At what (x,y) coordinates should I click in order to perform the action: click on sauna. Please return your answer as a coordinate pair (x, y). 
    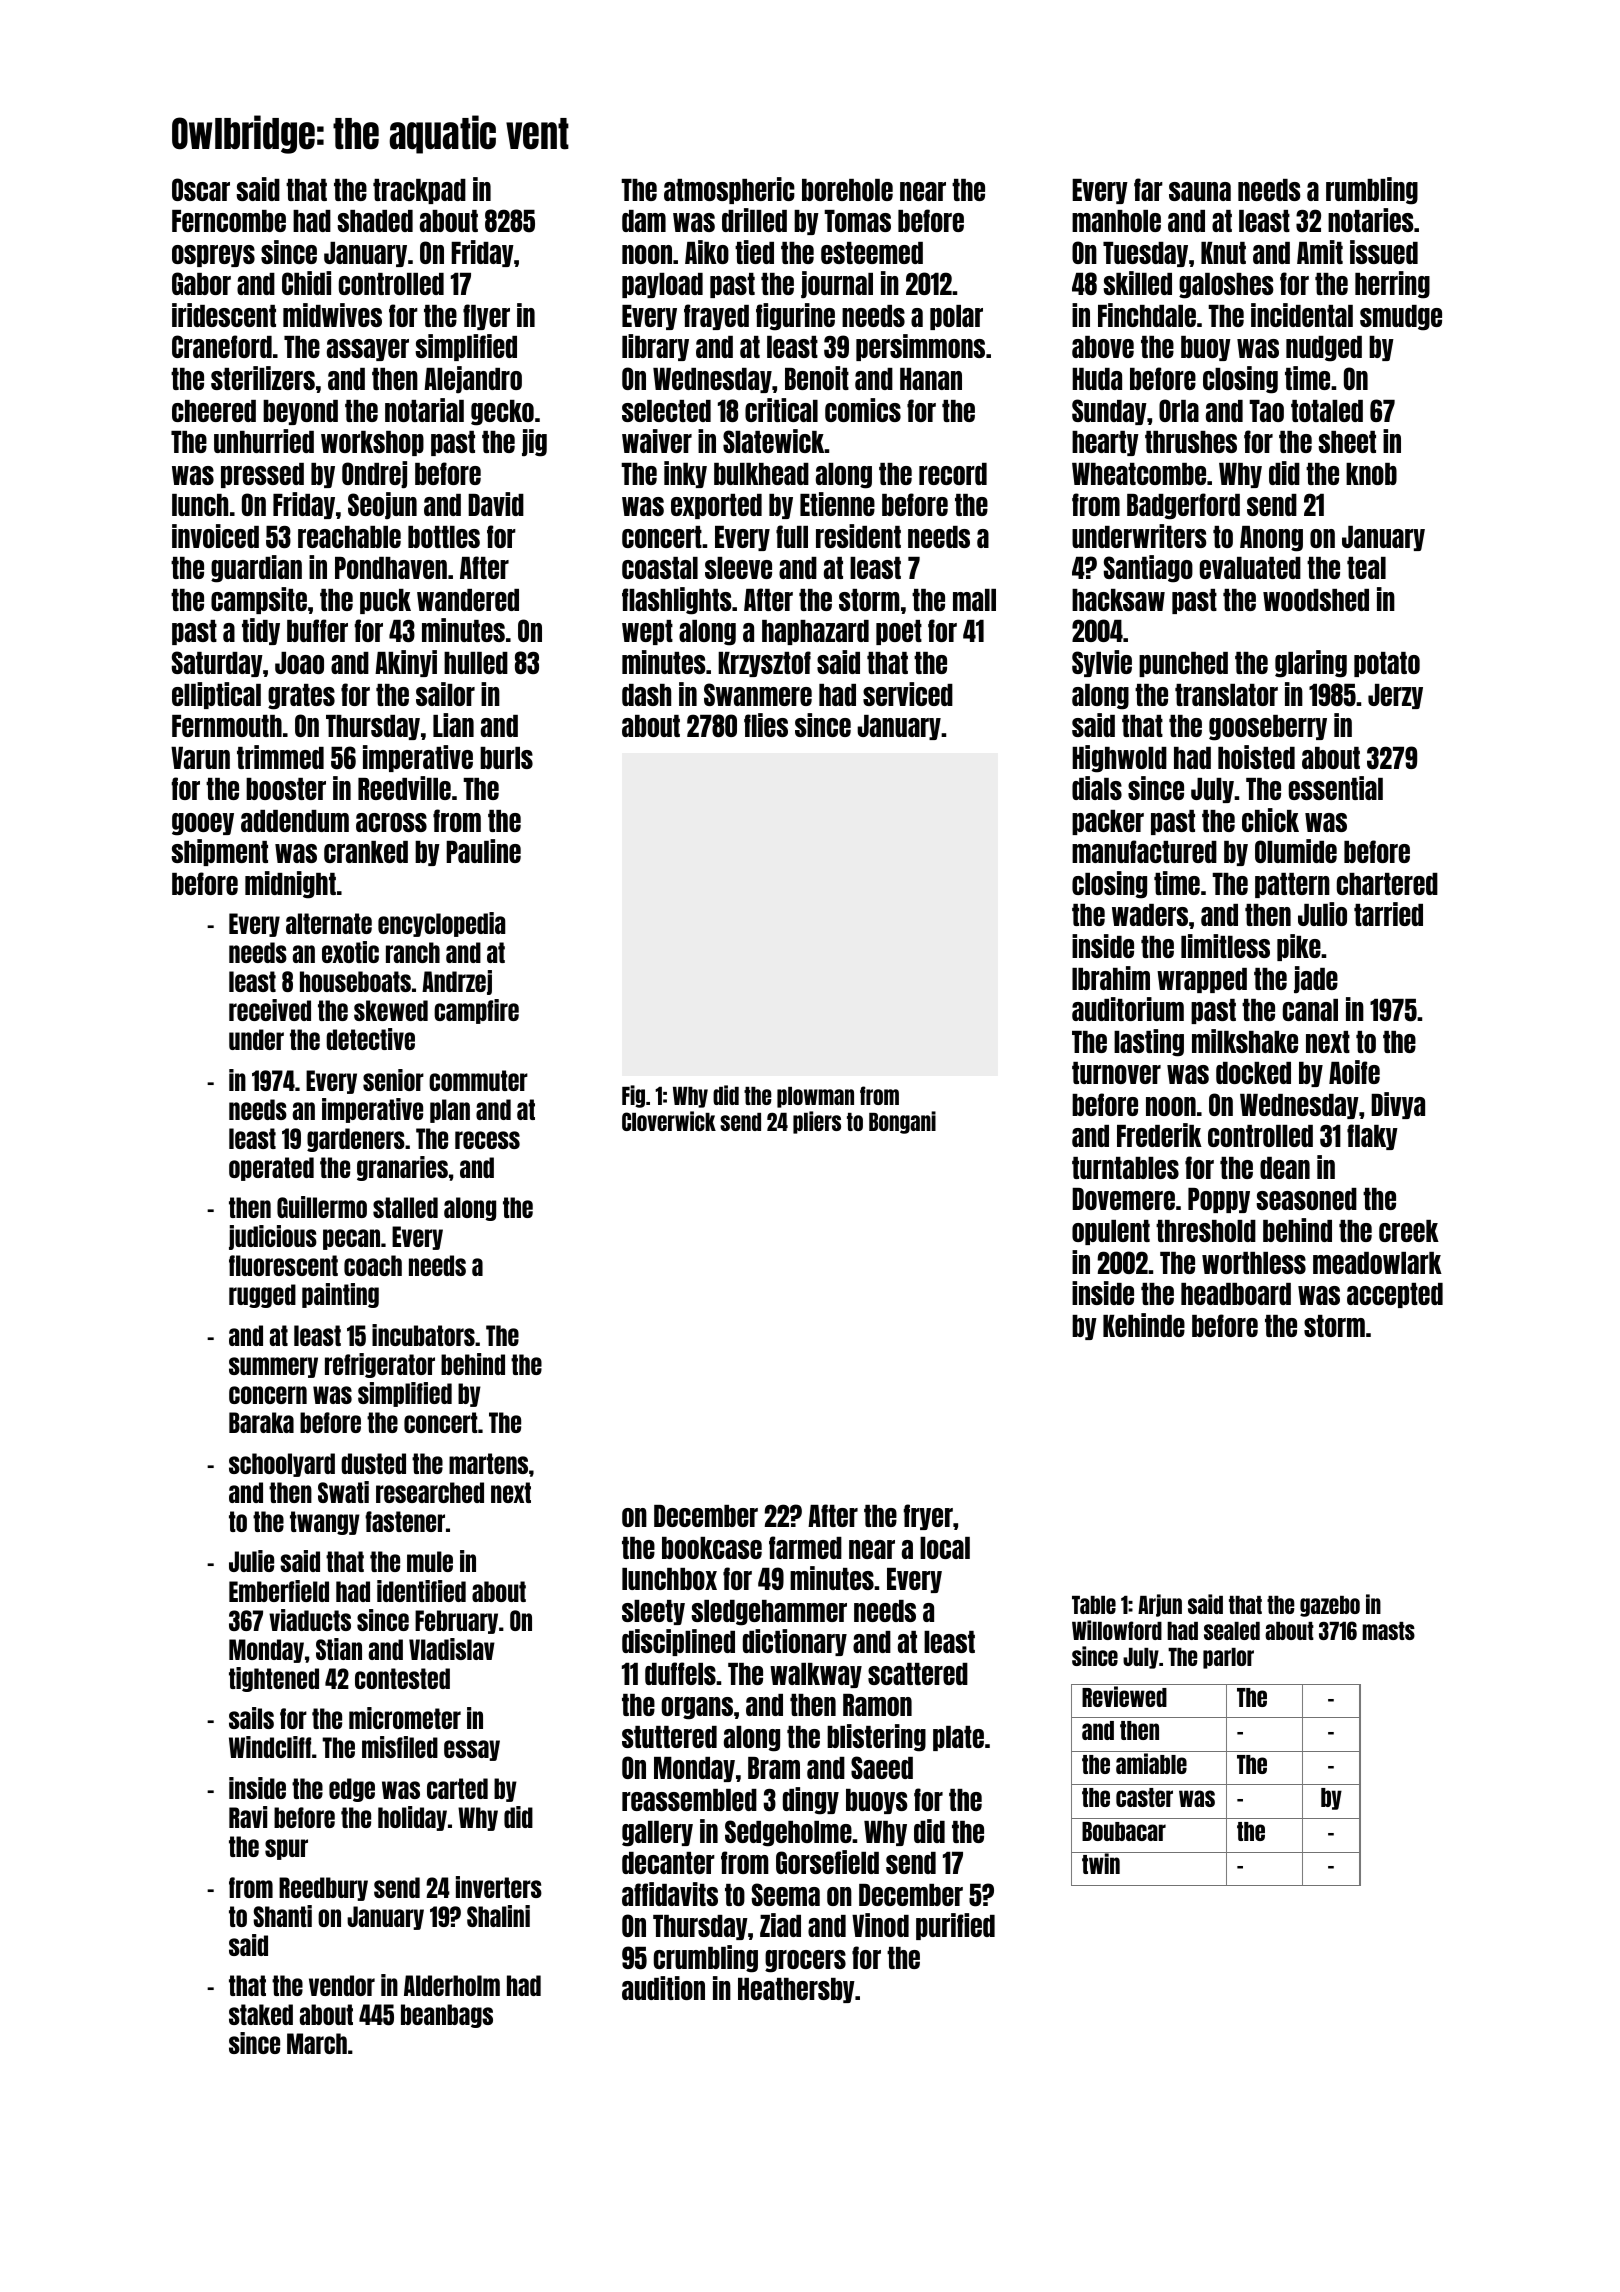
    Looking at the image, I should click on (1200, 191).
